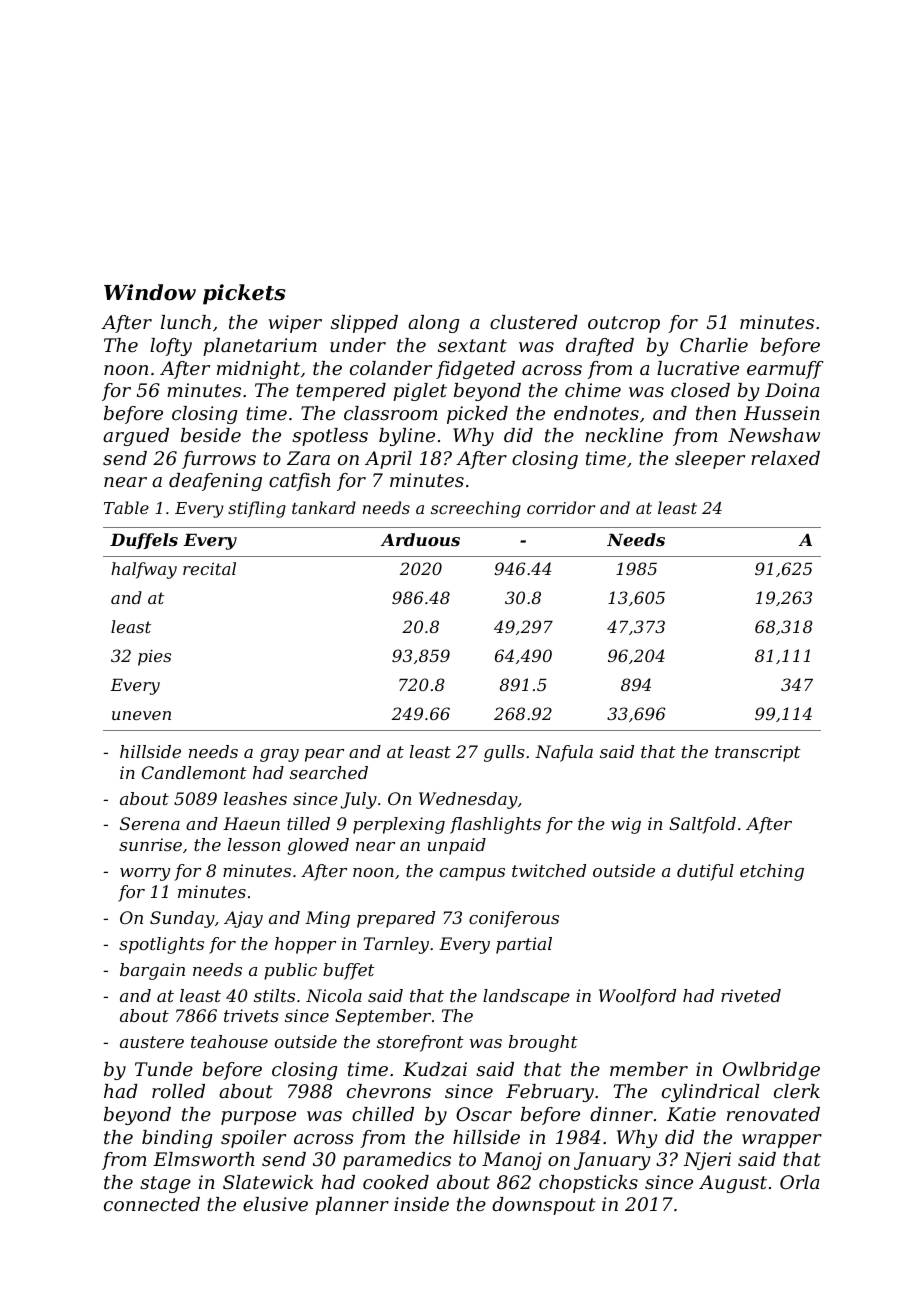 The height and width of the screenshot is (1308, 924). Describe the element at coordinates (758, 753) in the screenshot. I see `transcript` at that location.
